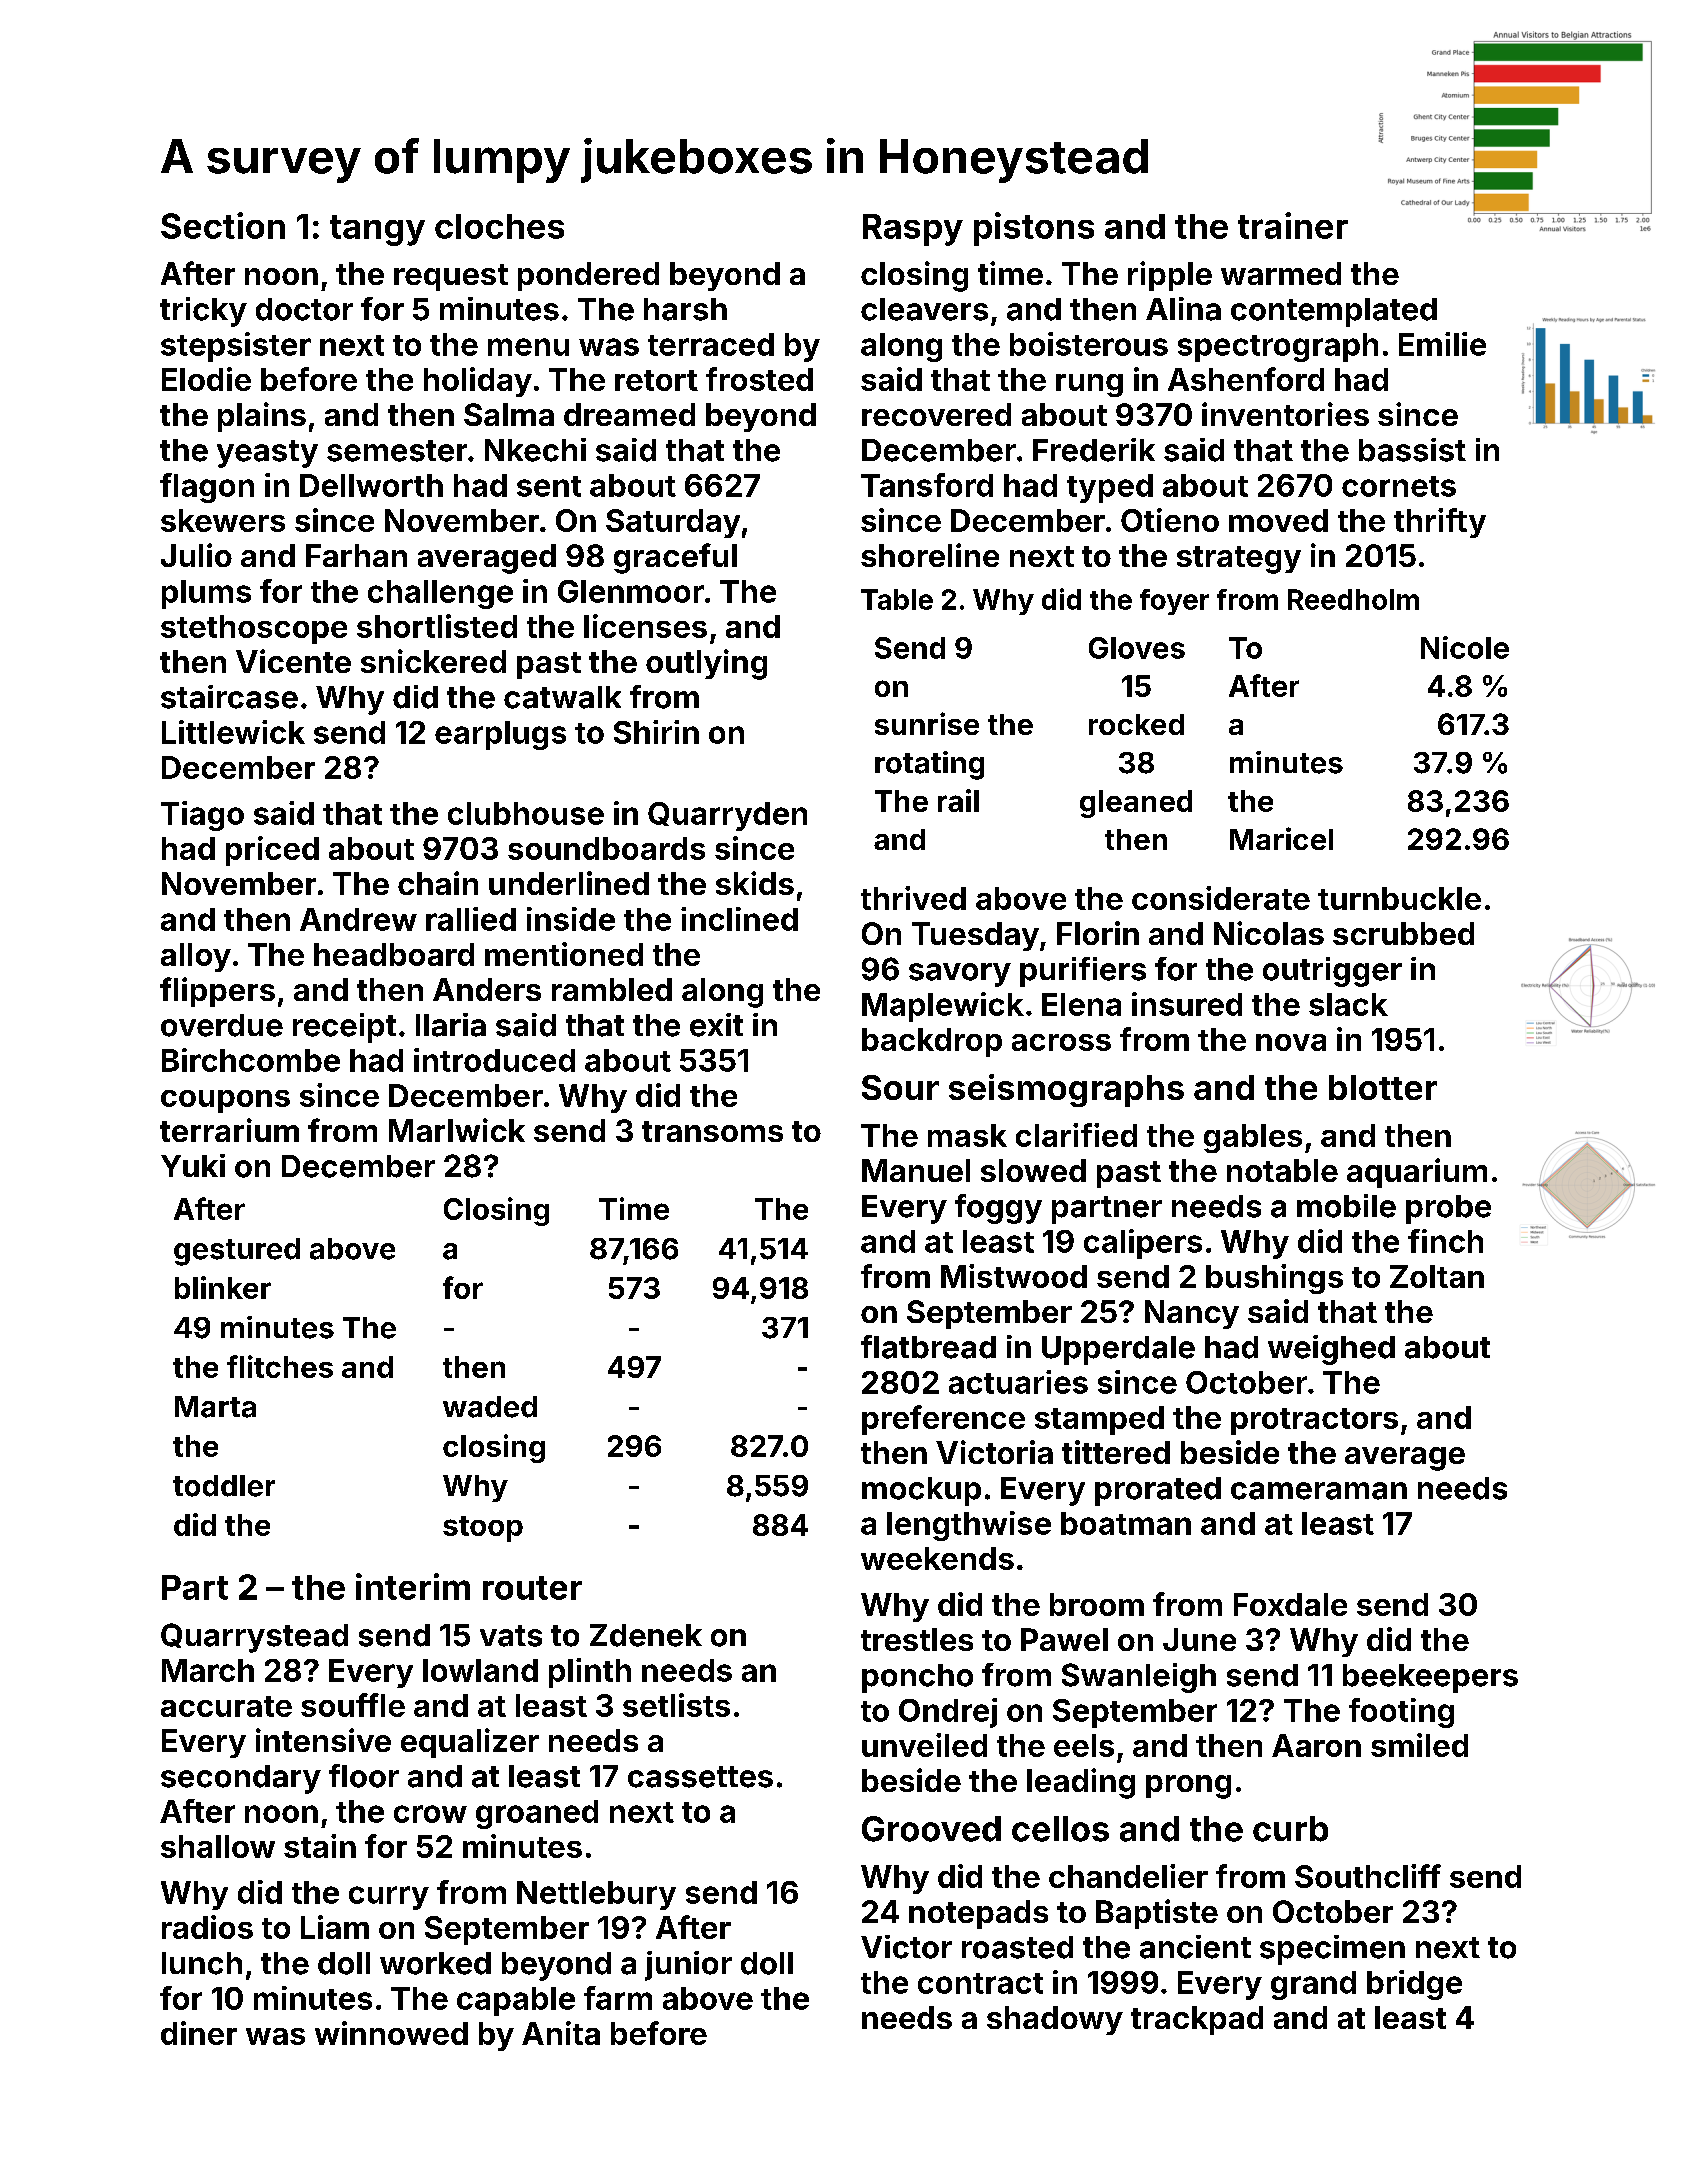 The width and height of the page is (1683, 2178). Describe the element at coordinates (1192, 1314) in the page. I see `Nancy` at that location.
